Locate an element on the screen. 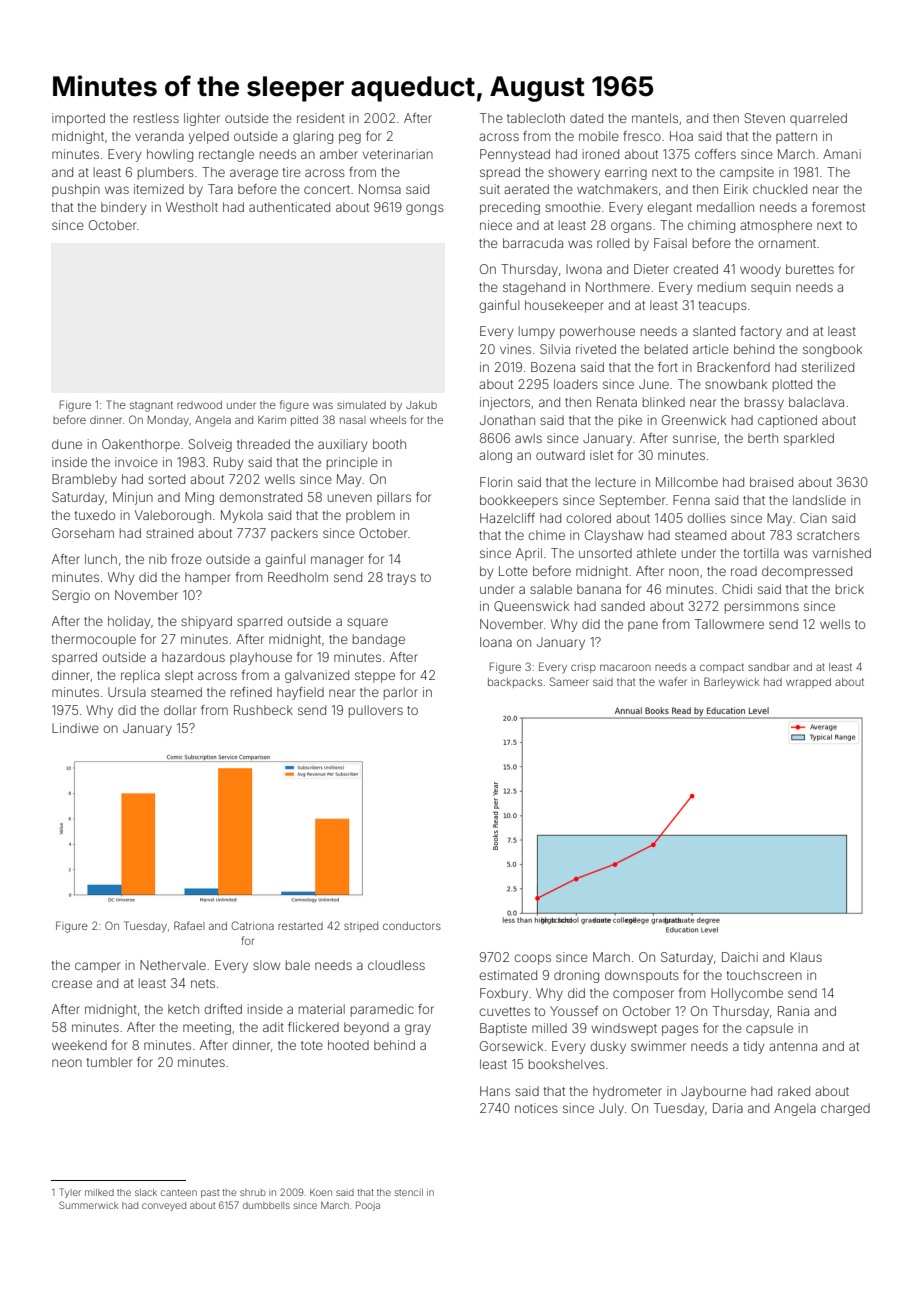 This screenshot has height=1314, width=924. veranda is located at coordinates (159, 136).
